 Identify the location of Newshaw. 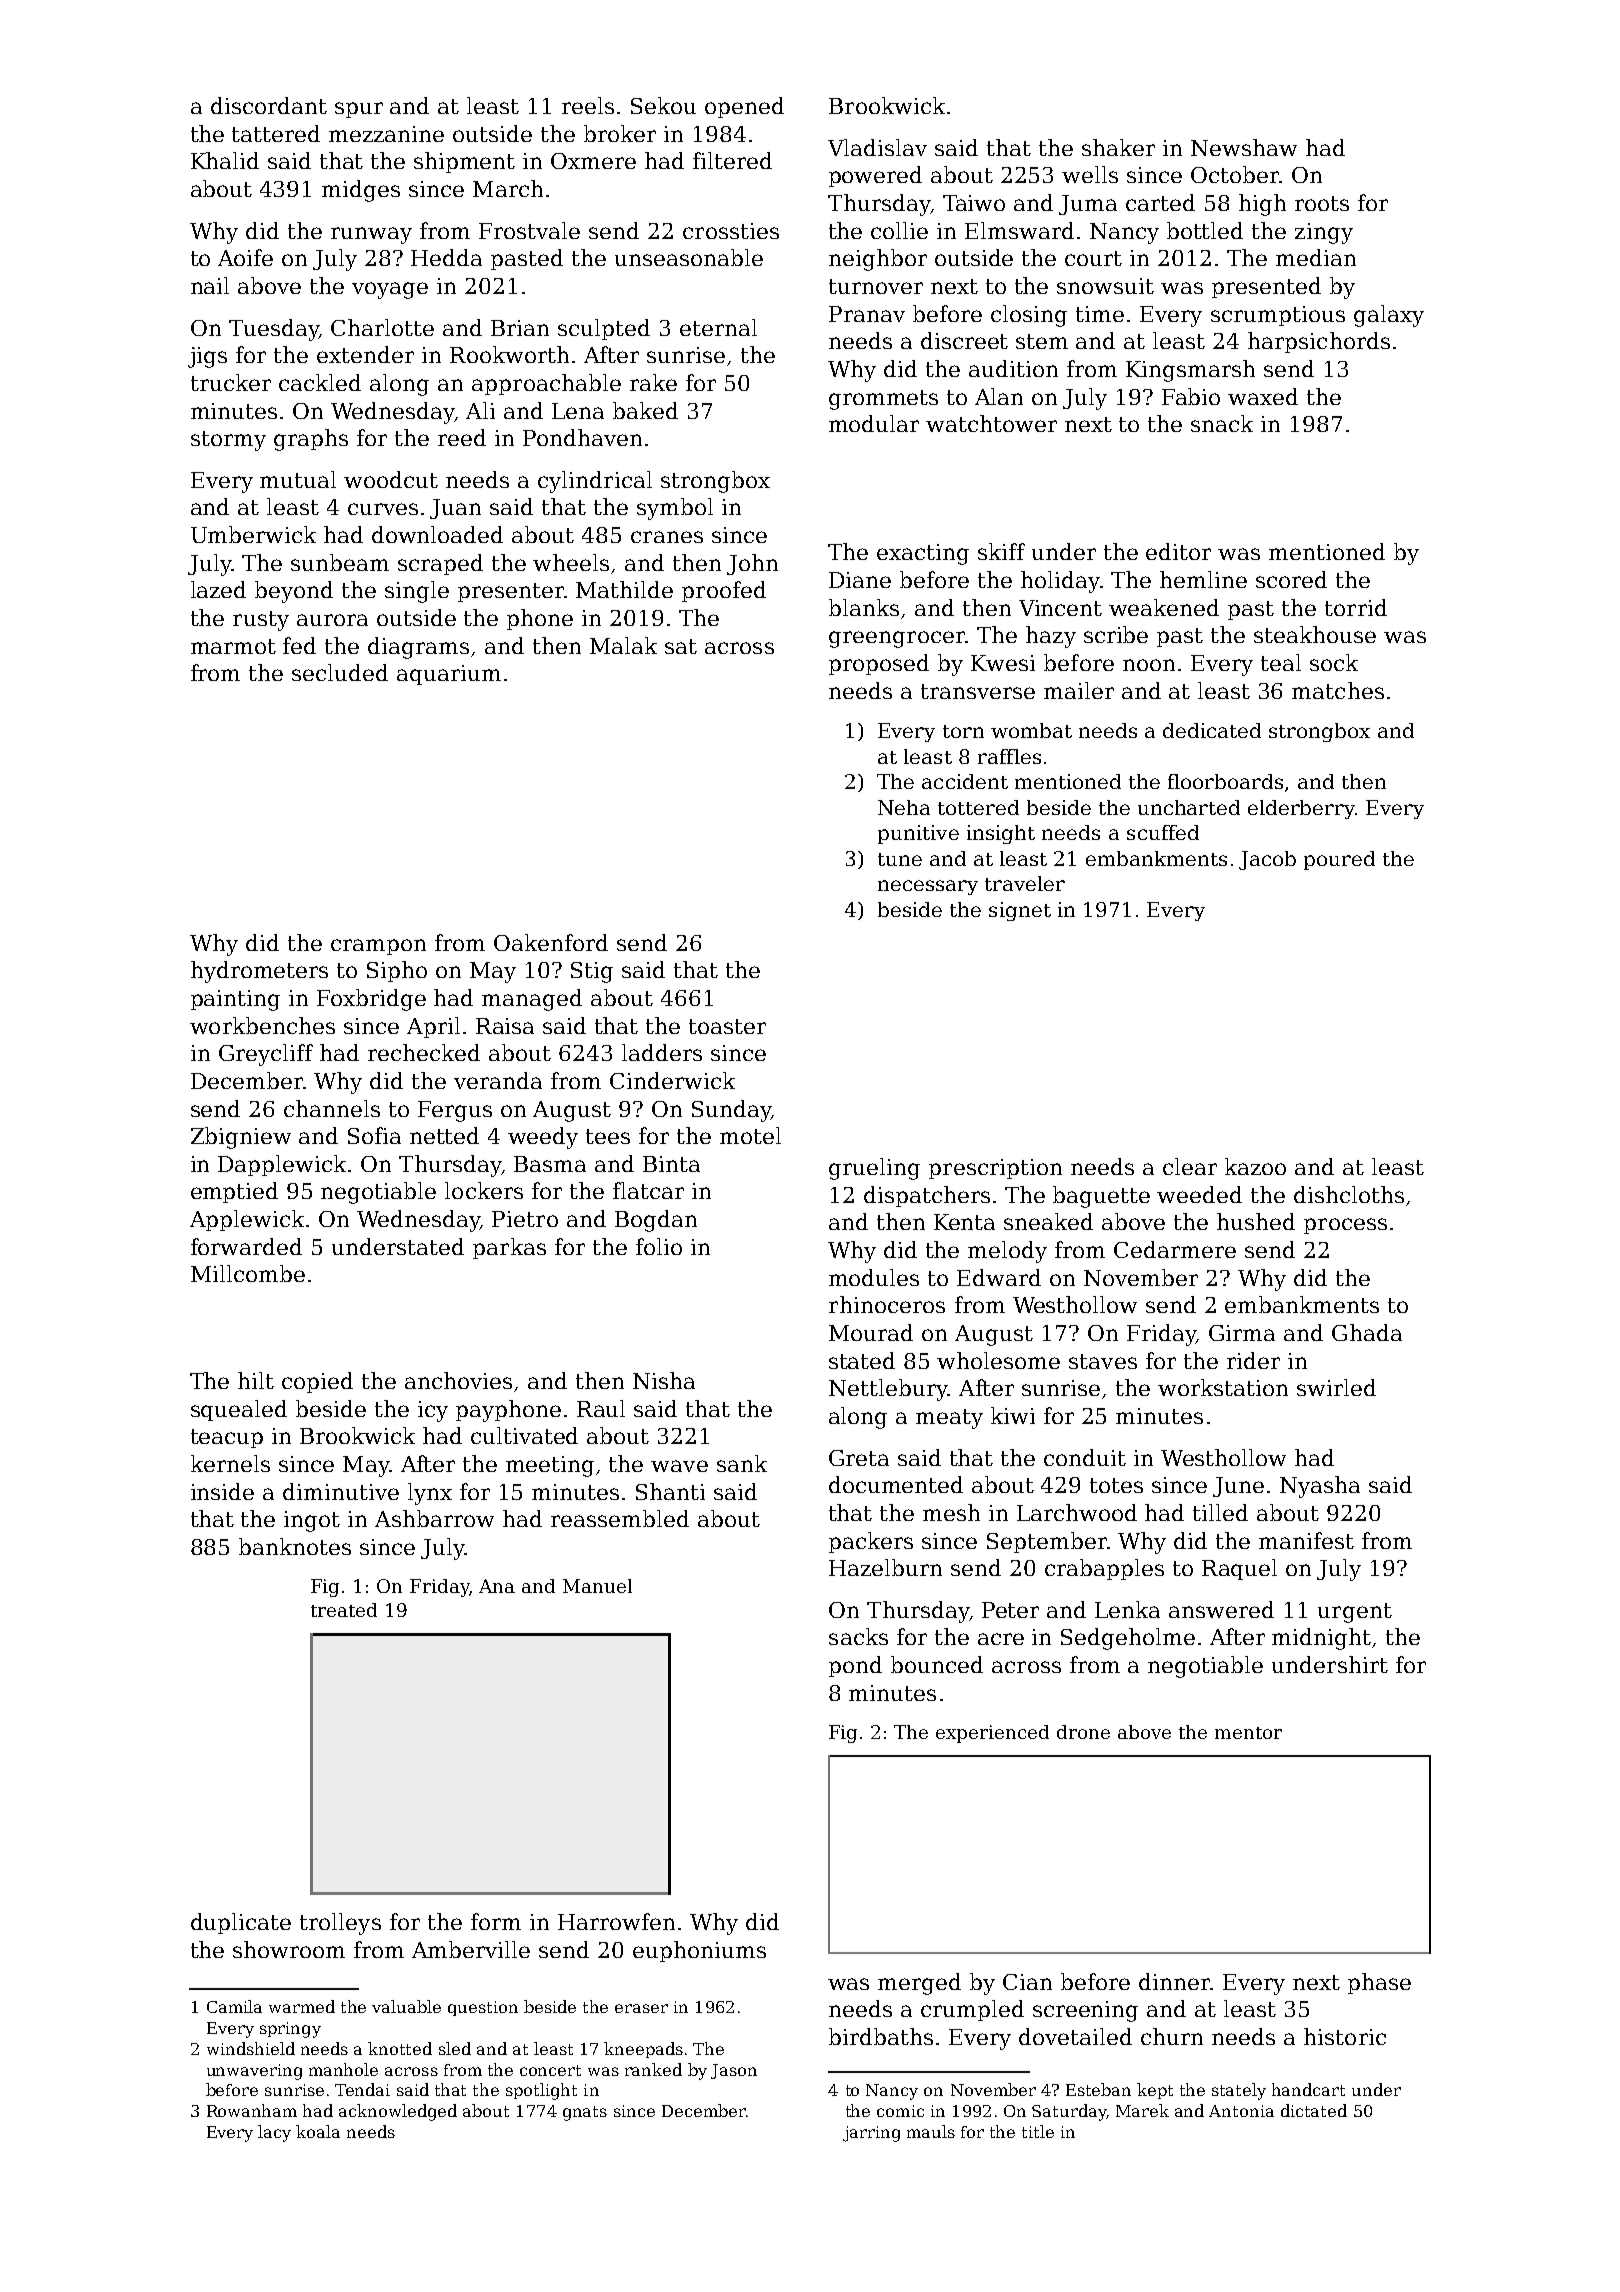
(1244, 147).
